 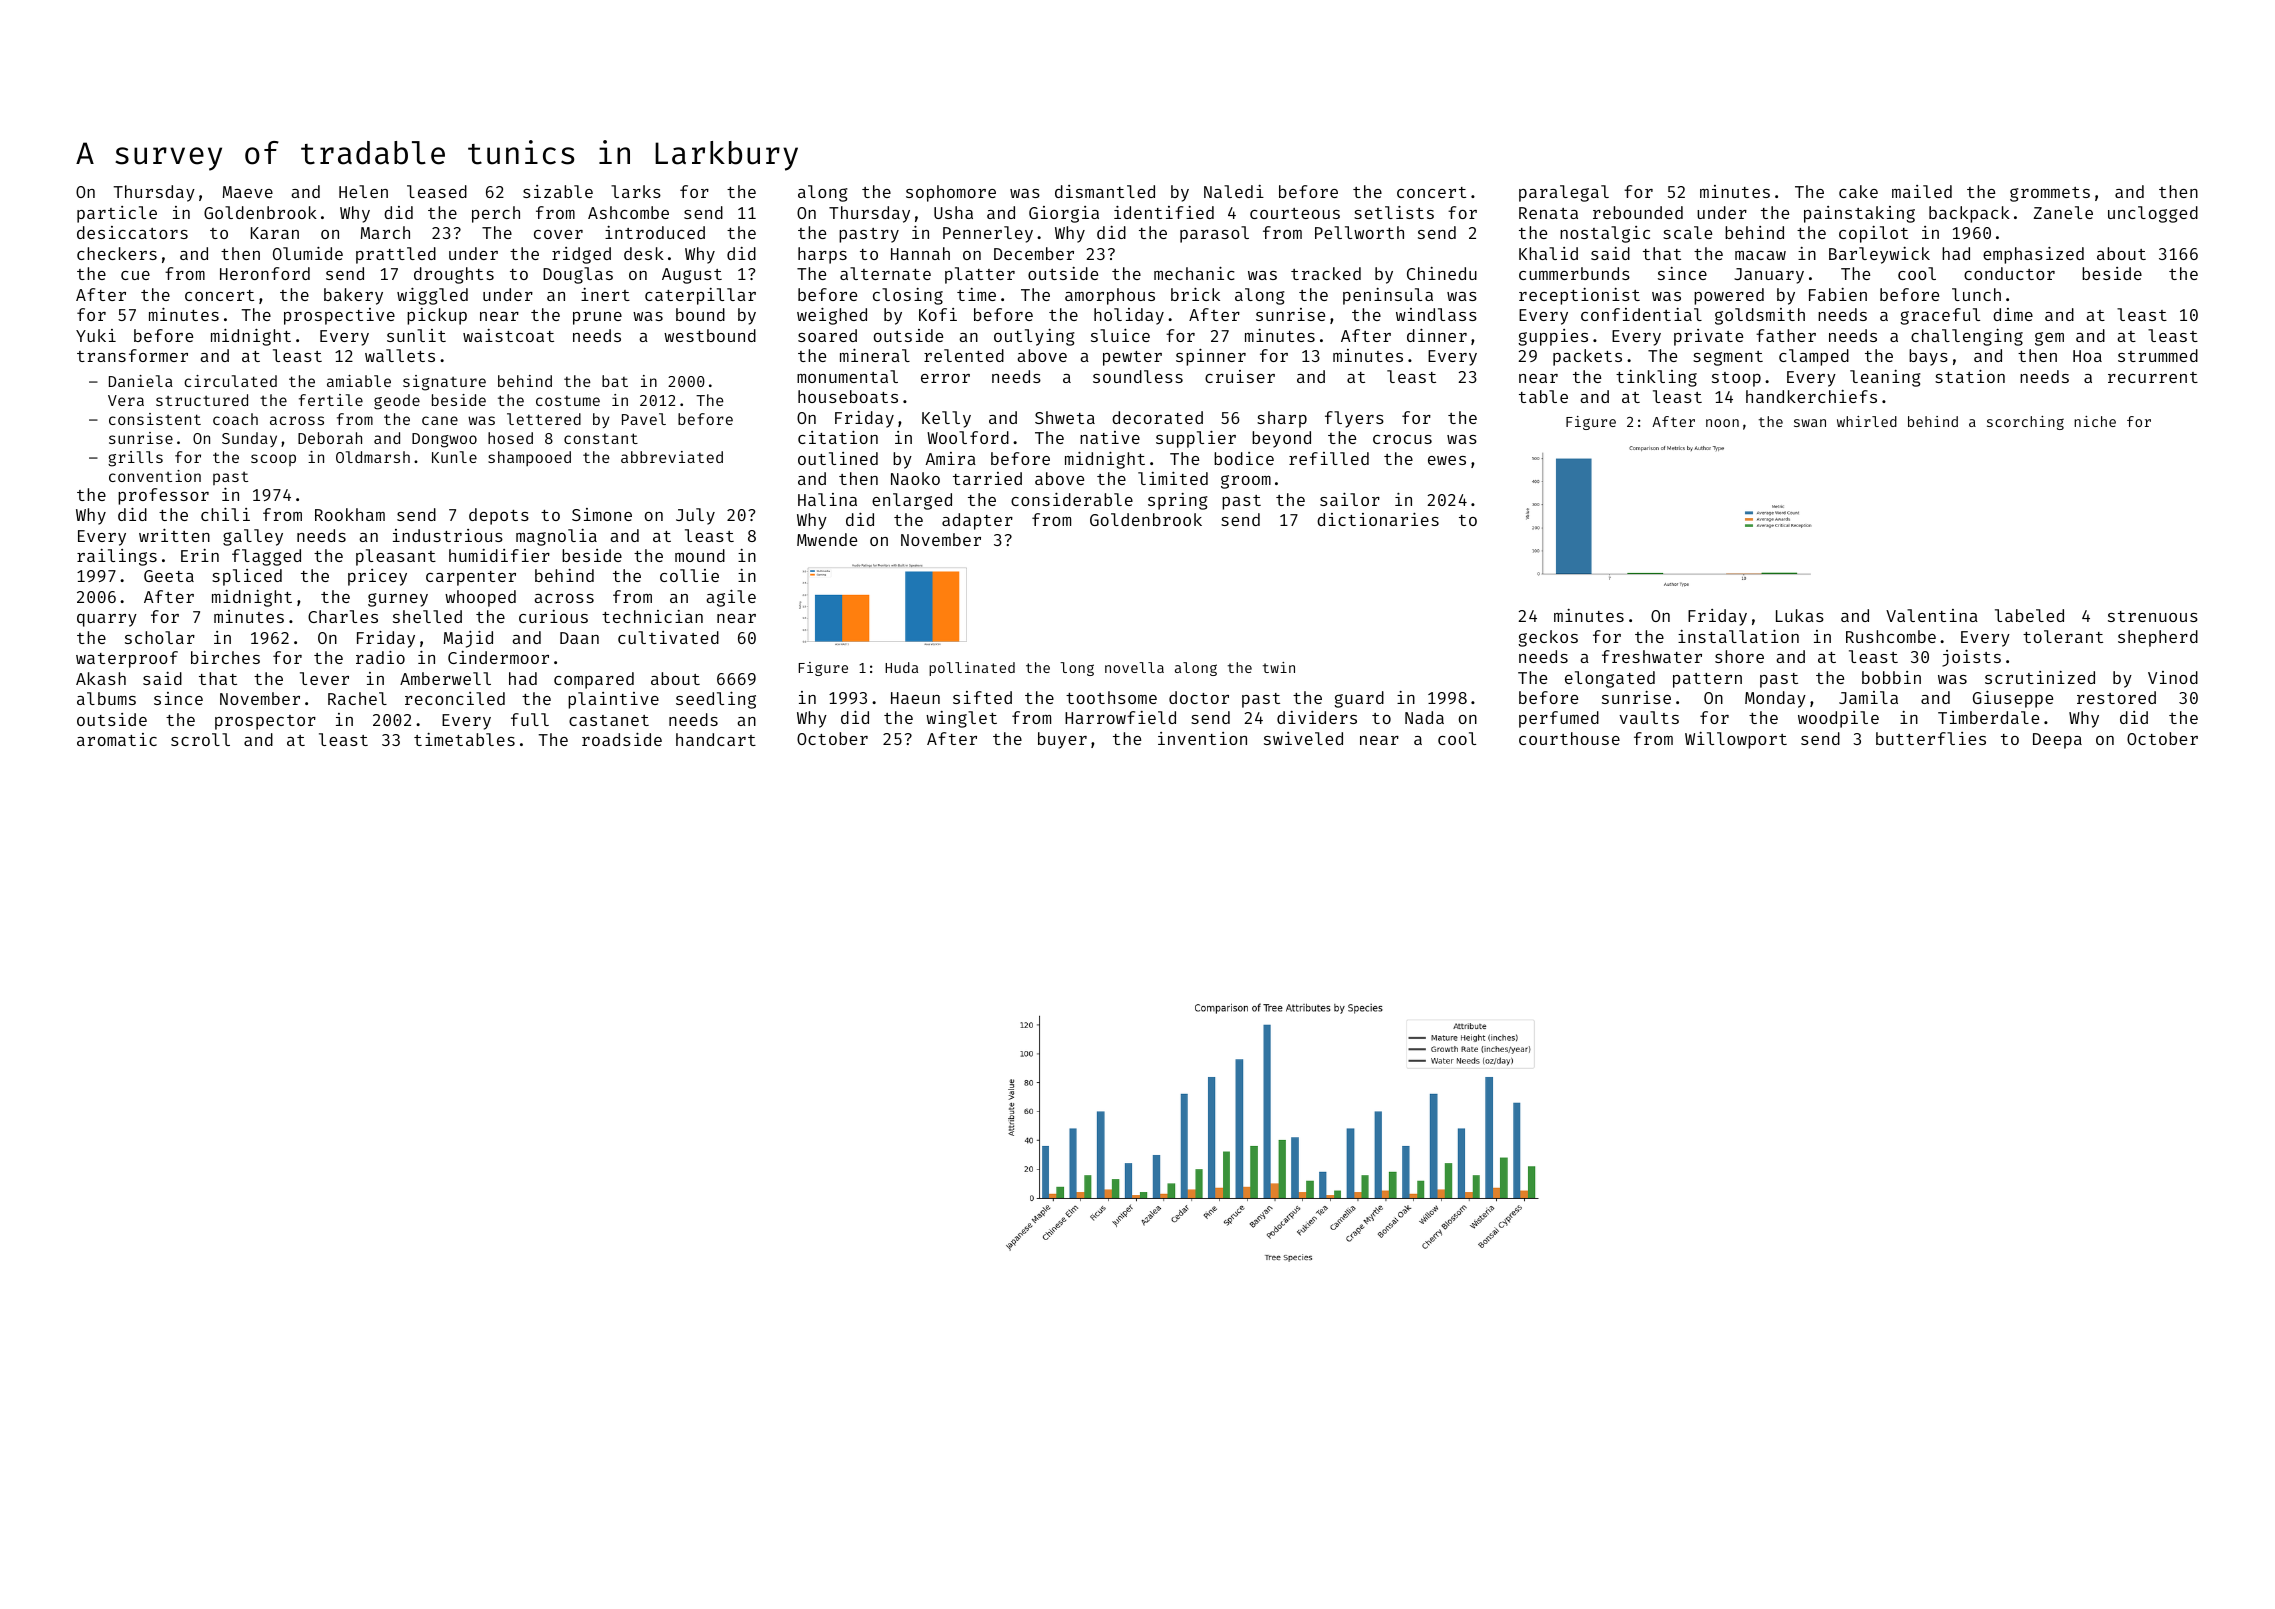 What do you see at coordinates (1354, 419) in the page?
I see `flyers` at bounding box center [1354, 419].
